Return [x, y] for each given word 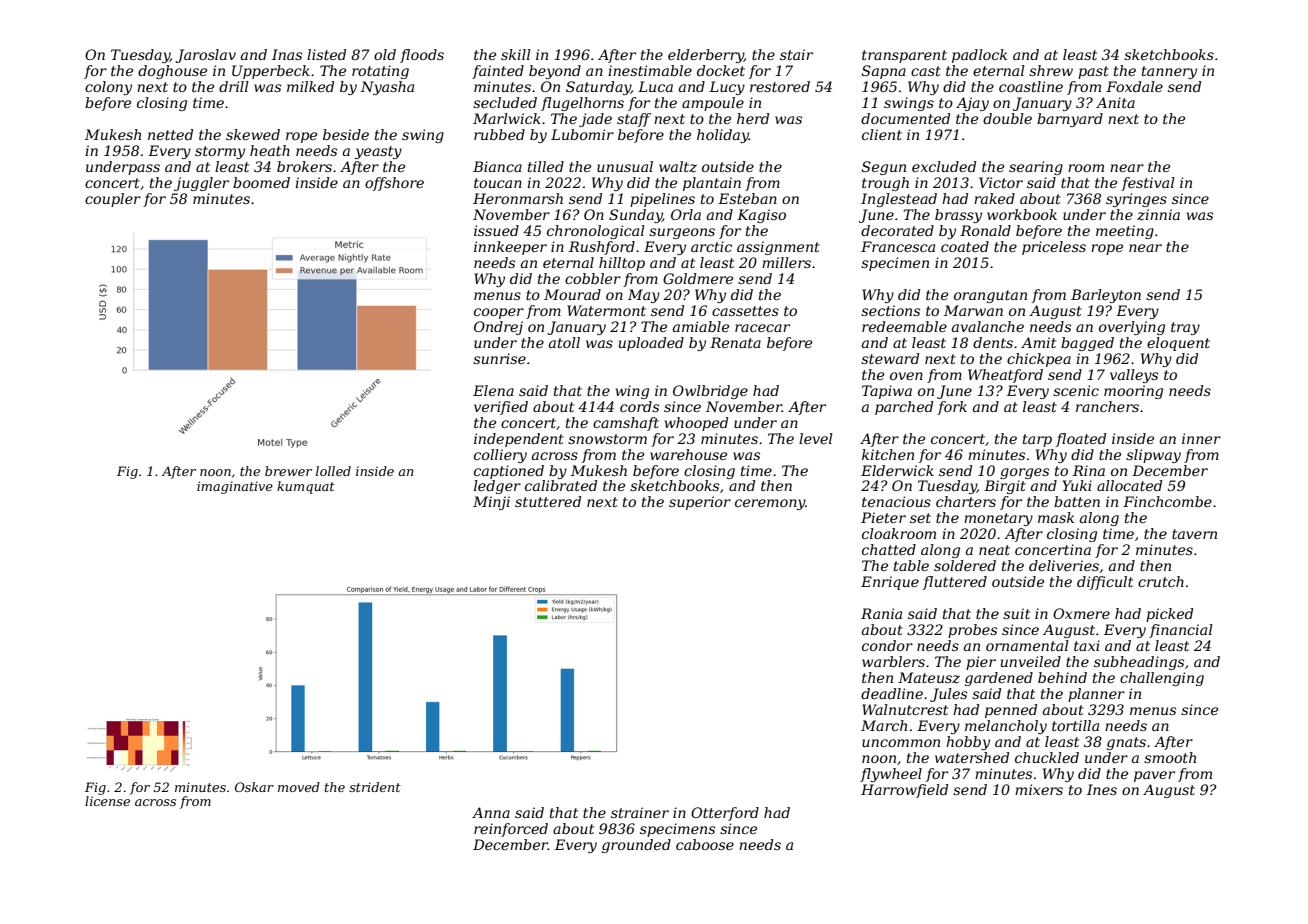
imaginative [235, 487]
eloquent [1178, 344]
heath [270, 150]
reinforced [511, 830]
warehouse [688, 454]
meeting [1125, 232]
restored [780, 86]
